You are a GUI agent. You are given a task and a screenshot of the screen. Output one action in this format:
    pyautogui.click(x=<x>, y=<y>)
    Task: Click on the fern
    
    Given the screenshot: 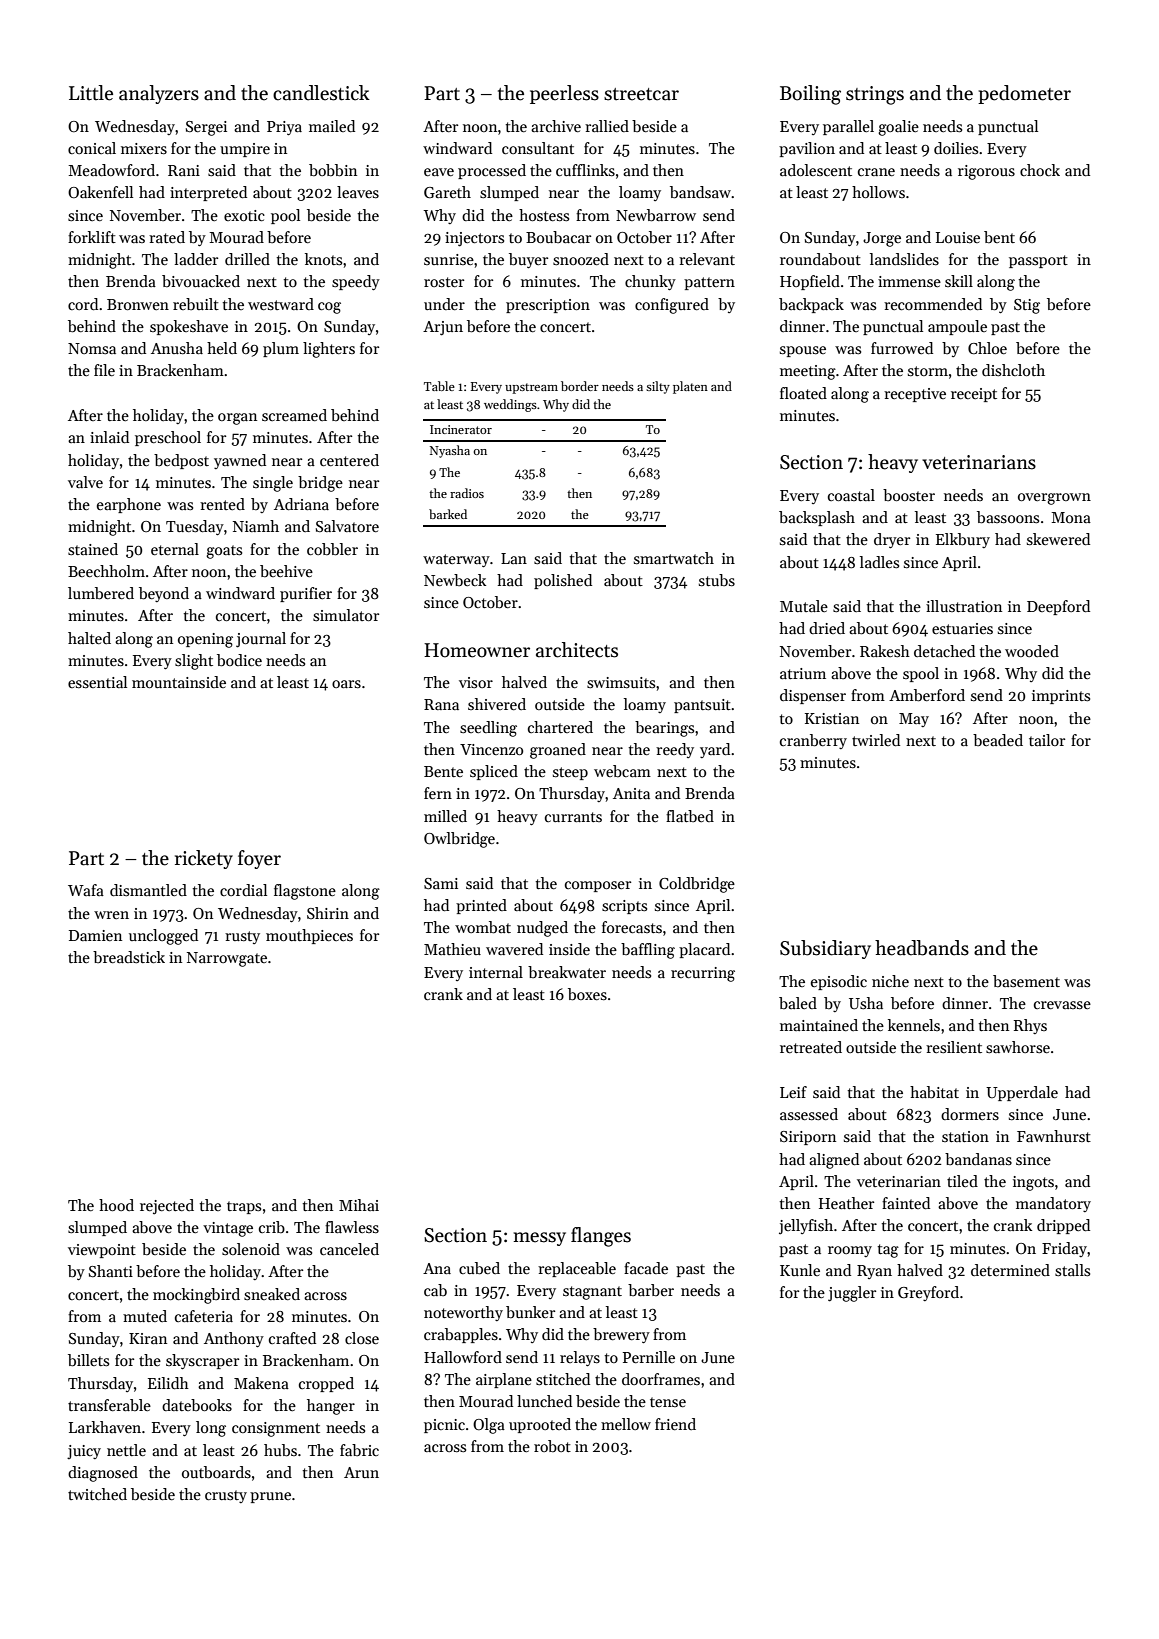 What is the action you would take?
    pyautogui.click(x=438, y=793)
